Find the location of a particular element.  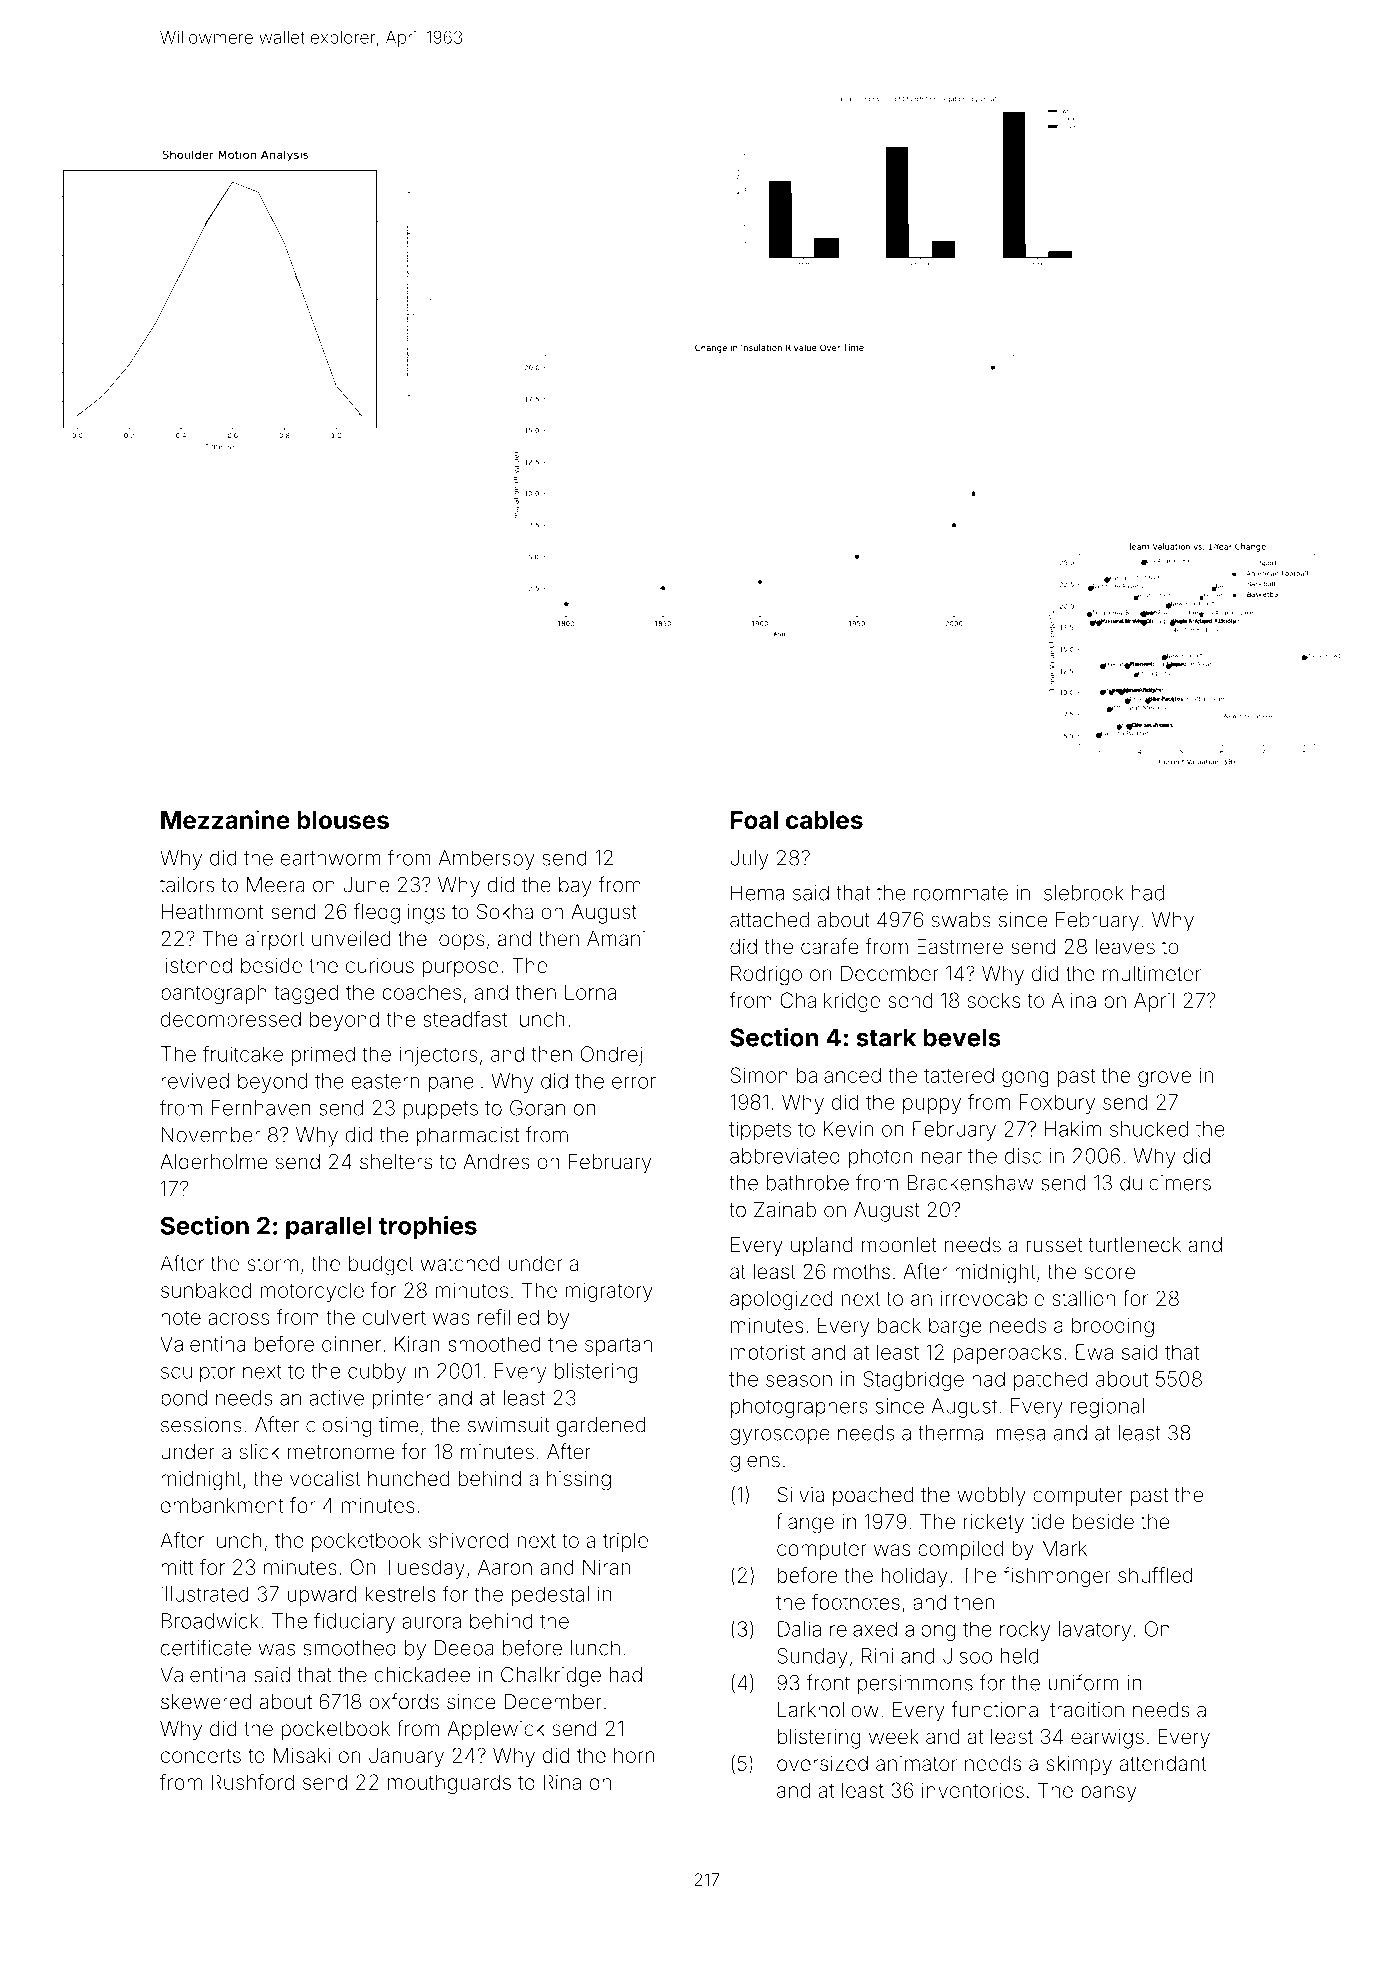

held is located at coordinates (1020, 1656).
